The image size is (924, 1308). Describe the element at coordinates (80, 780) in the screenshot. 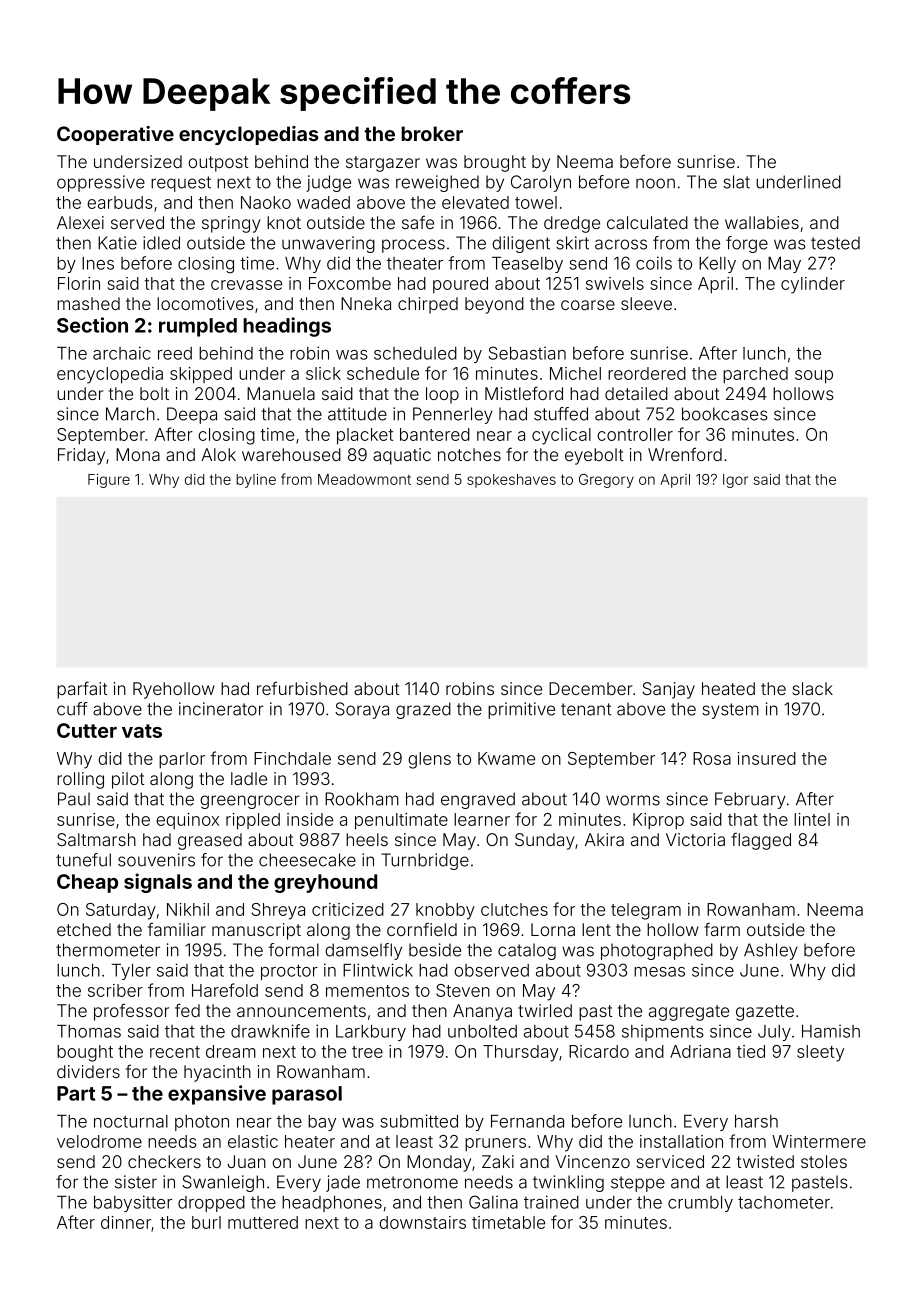

I see `rolling` at that location.
